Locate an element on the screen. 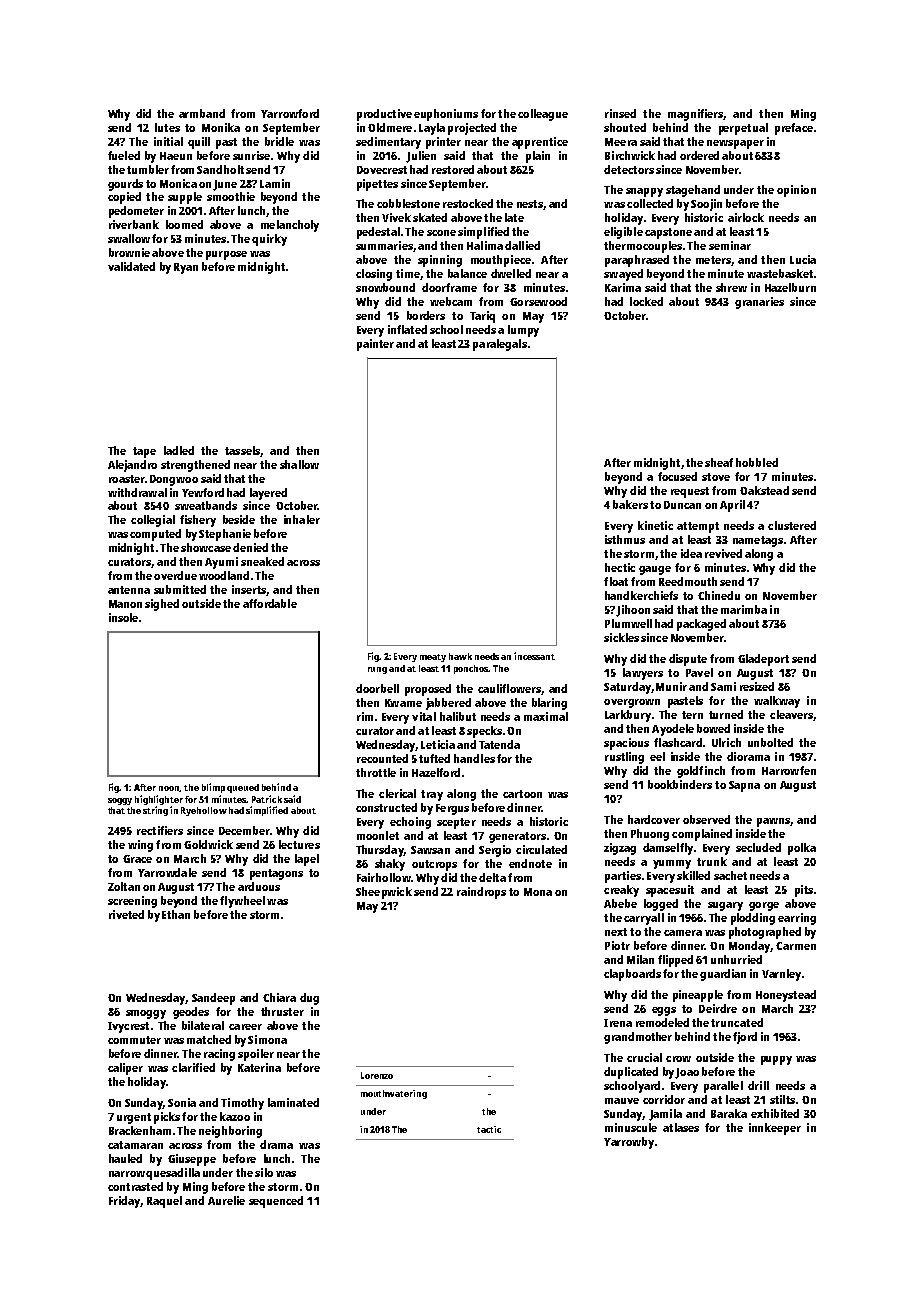  Sergio is located at coordinates (495, 851).
